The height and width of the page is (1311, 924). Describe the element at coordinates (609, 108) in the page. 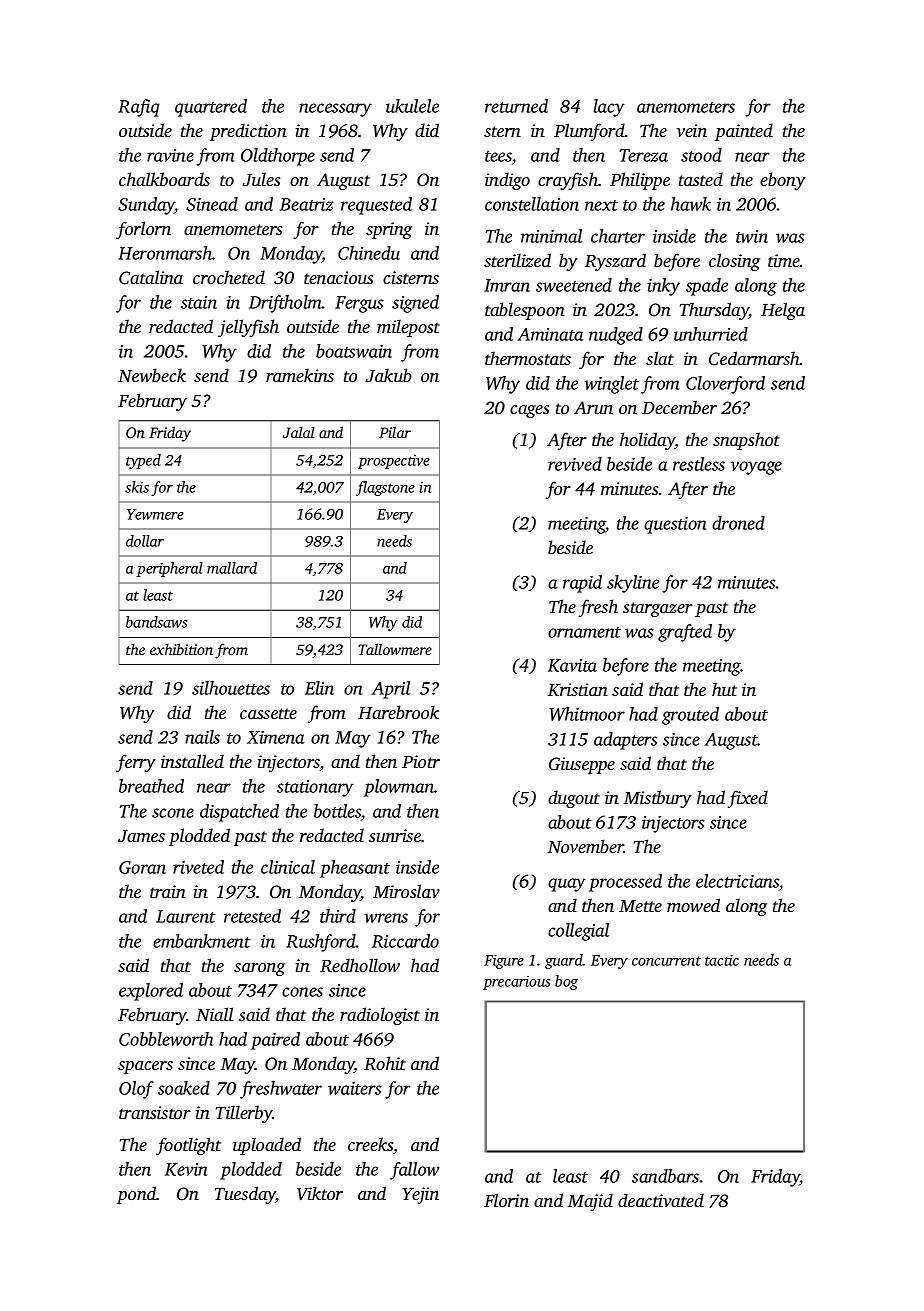

I see `lacy` at that location.
